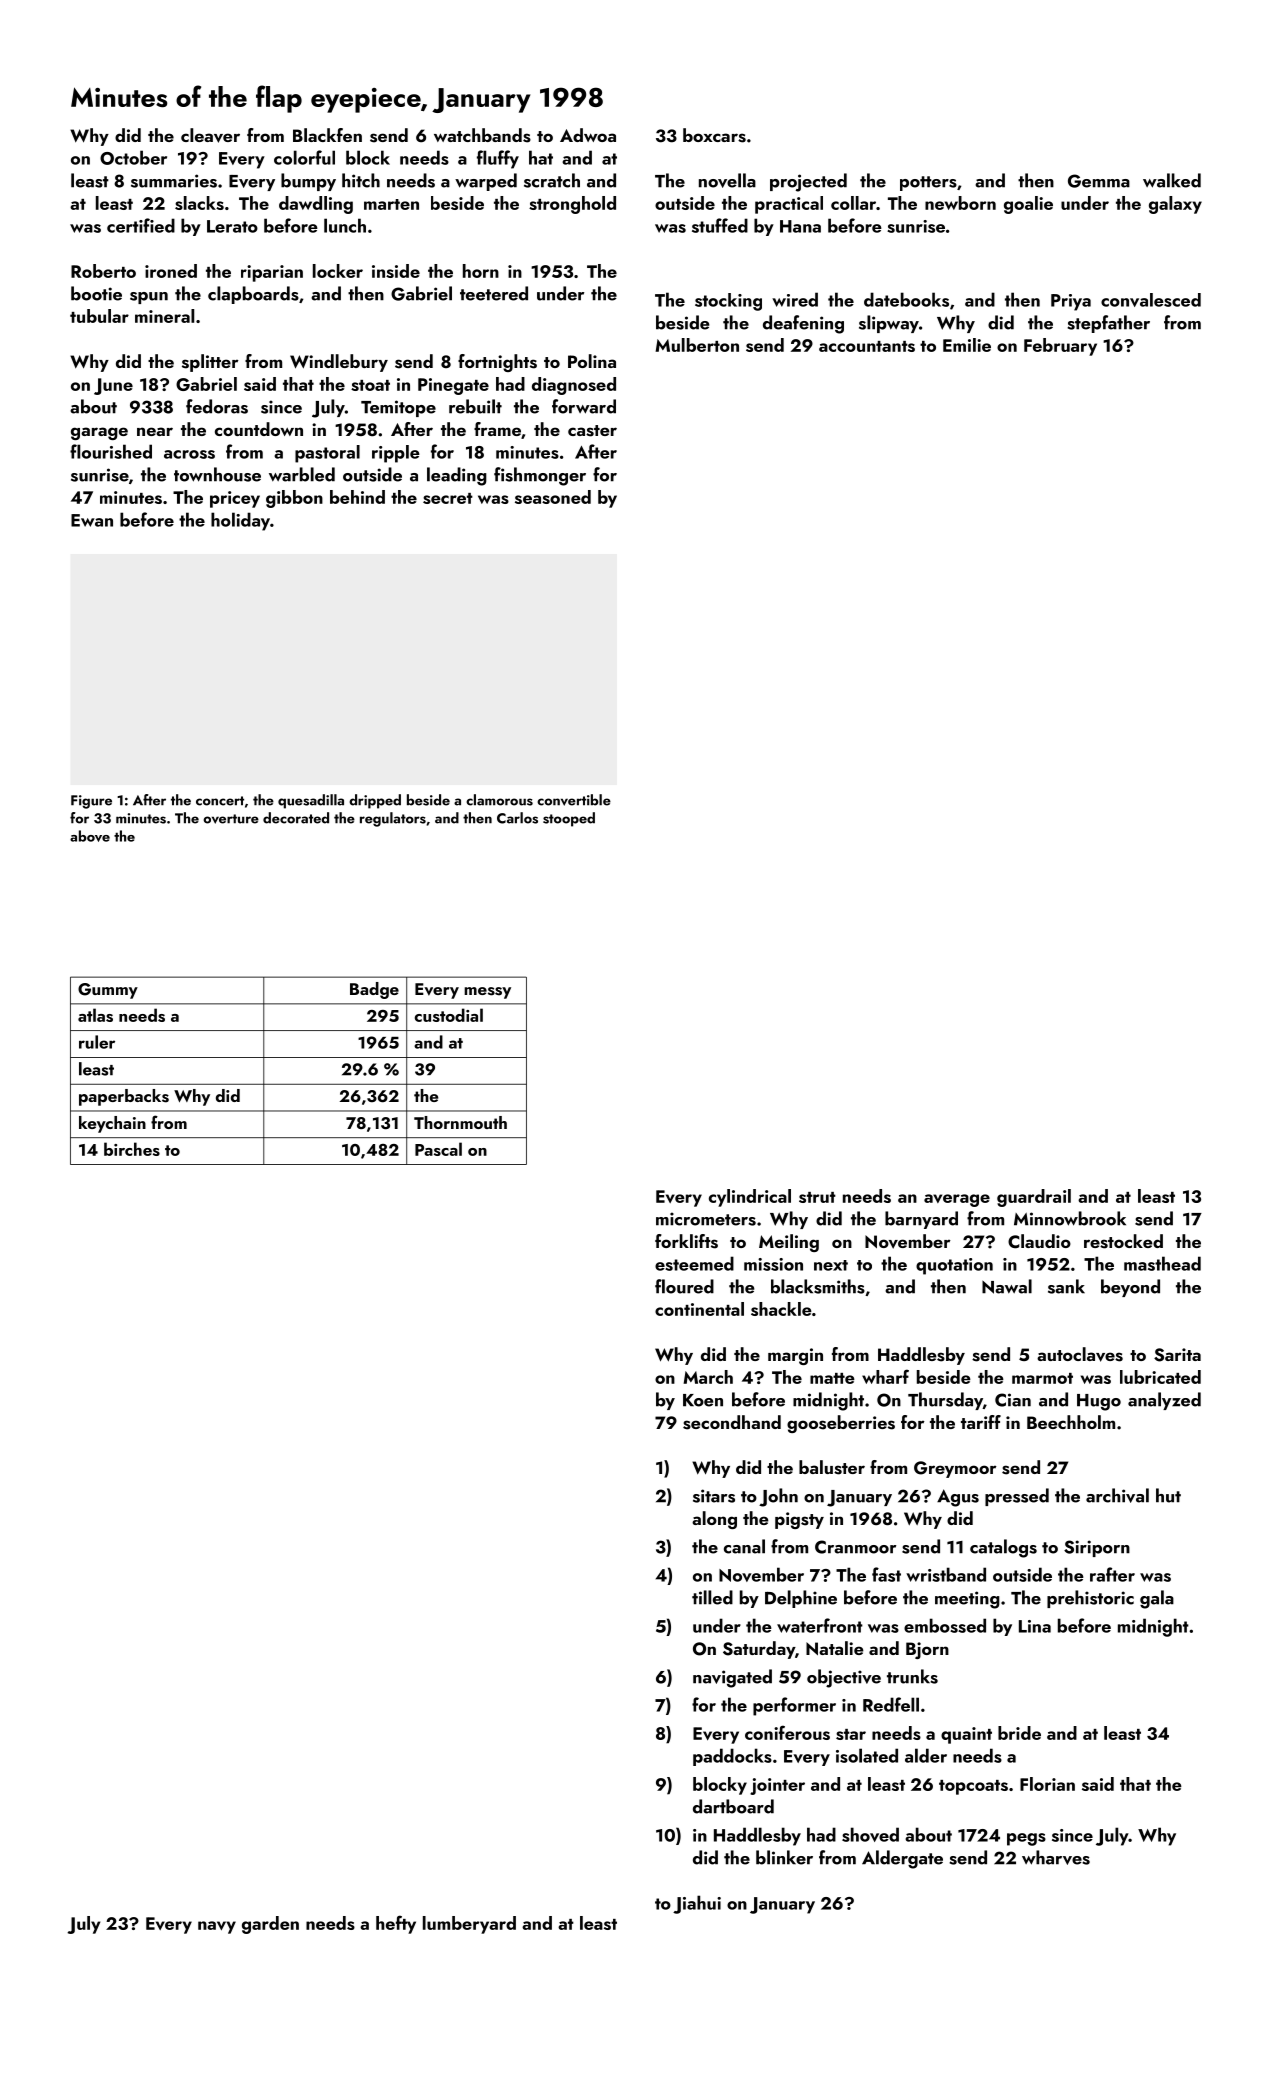  Describe the element at coordinates (832, 1467) in the page. I see `baluster` at that location.
